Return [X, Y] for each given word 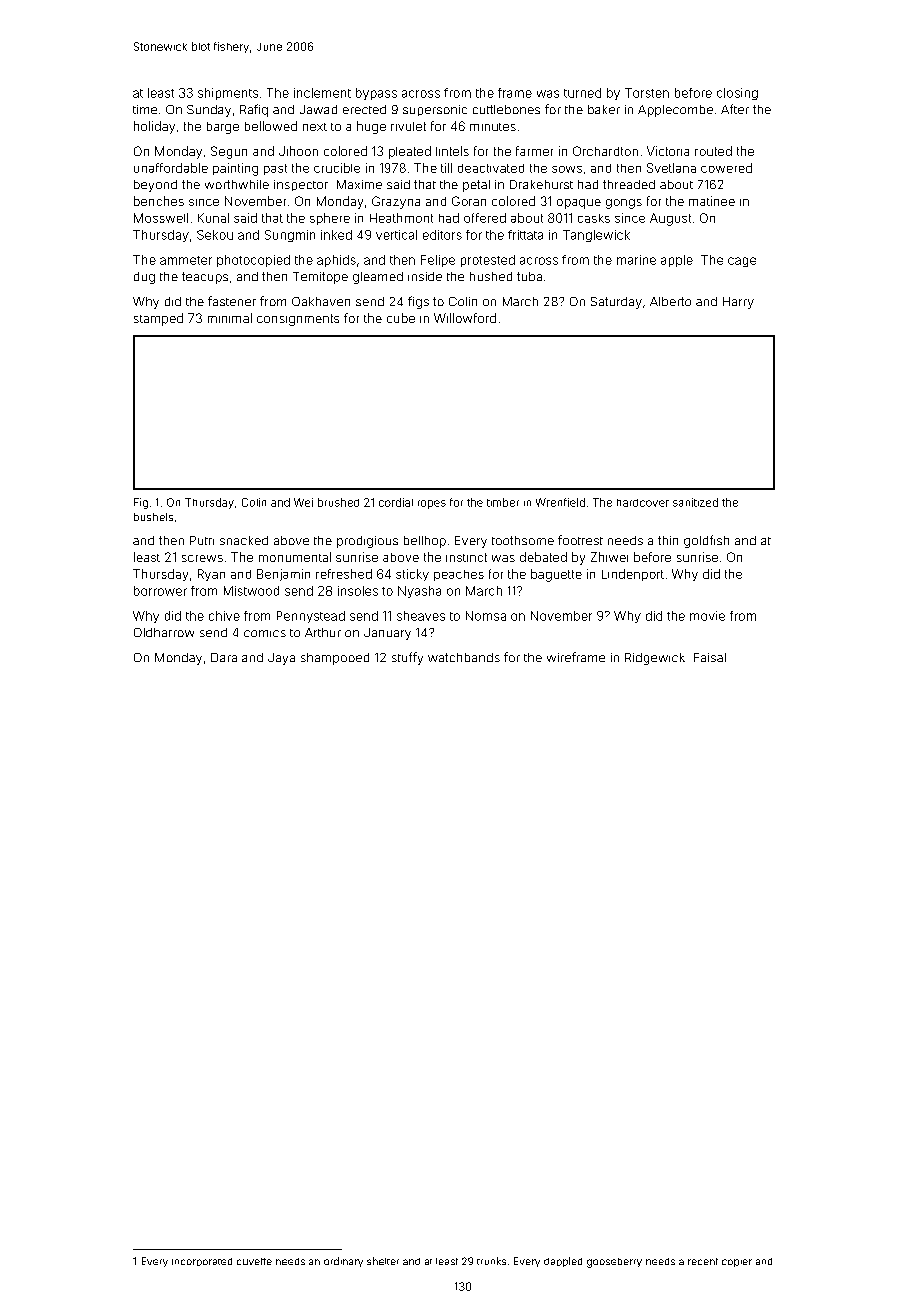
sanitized [695, 502]
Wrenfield [560, 502]
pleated [410, 152]
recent [703, 1261]
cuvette [254, 1261]
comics [265, 633]
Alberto [670, 301]
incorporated [202, 1262]
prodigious [367, 542]
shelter [383, 1261]
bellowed [271, 126]
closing [737, 94]
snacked [244, 540]
